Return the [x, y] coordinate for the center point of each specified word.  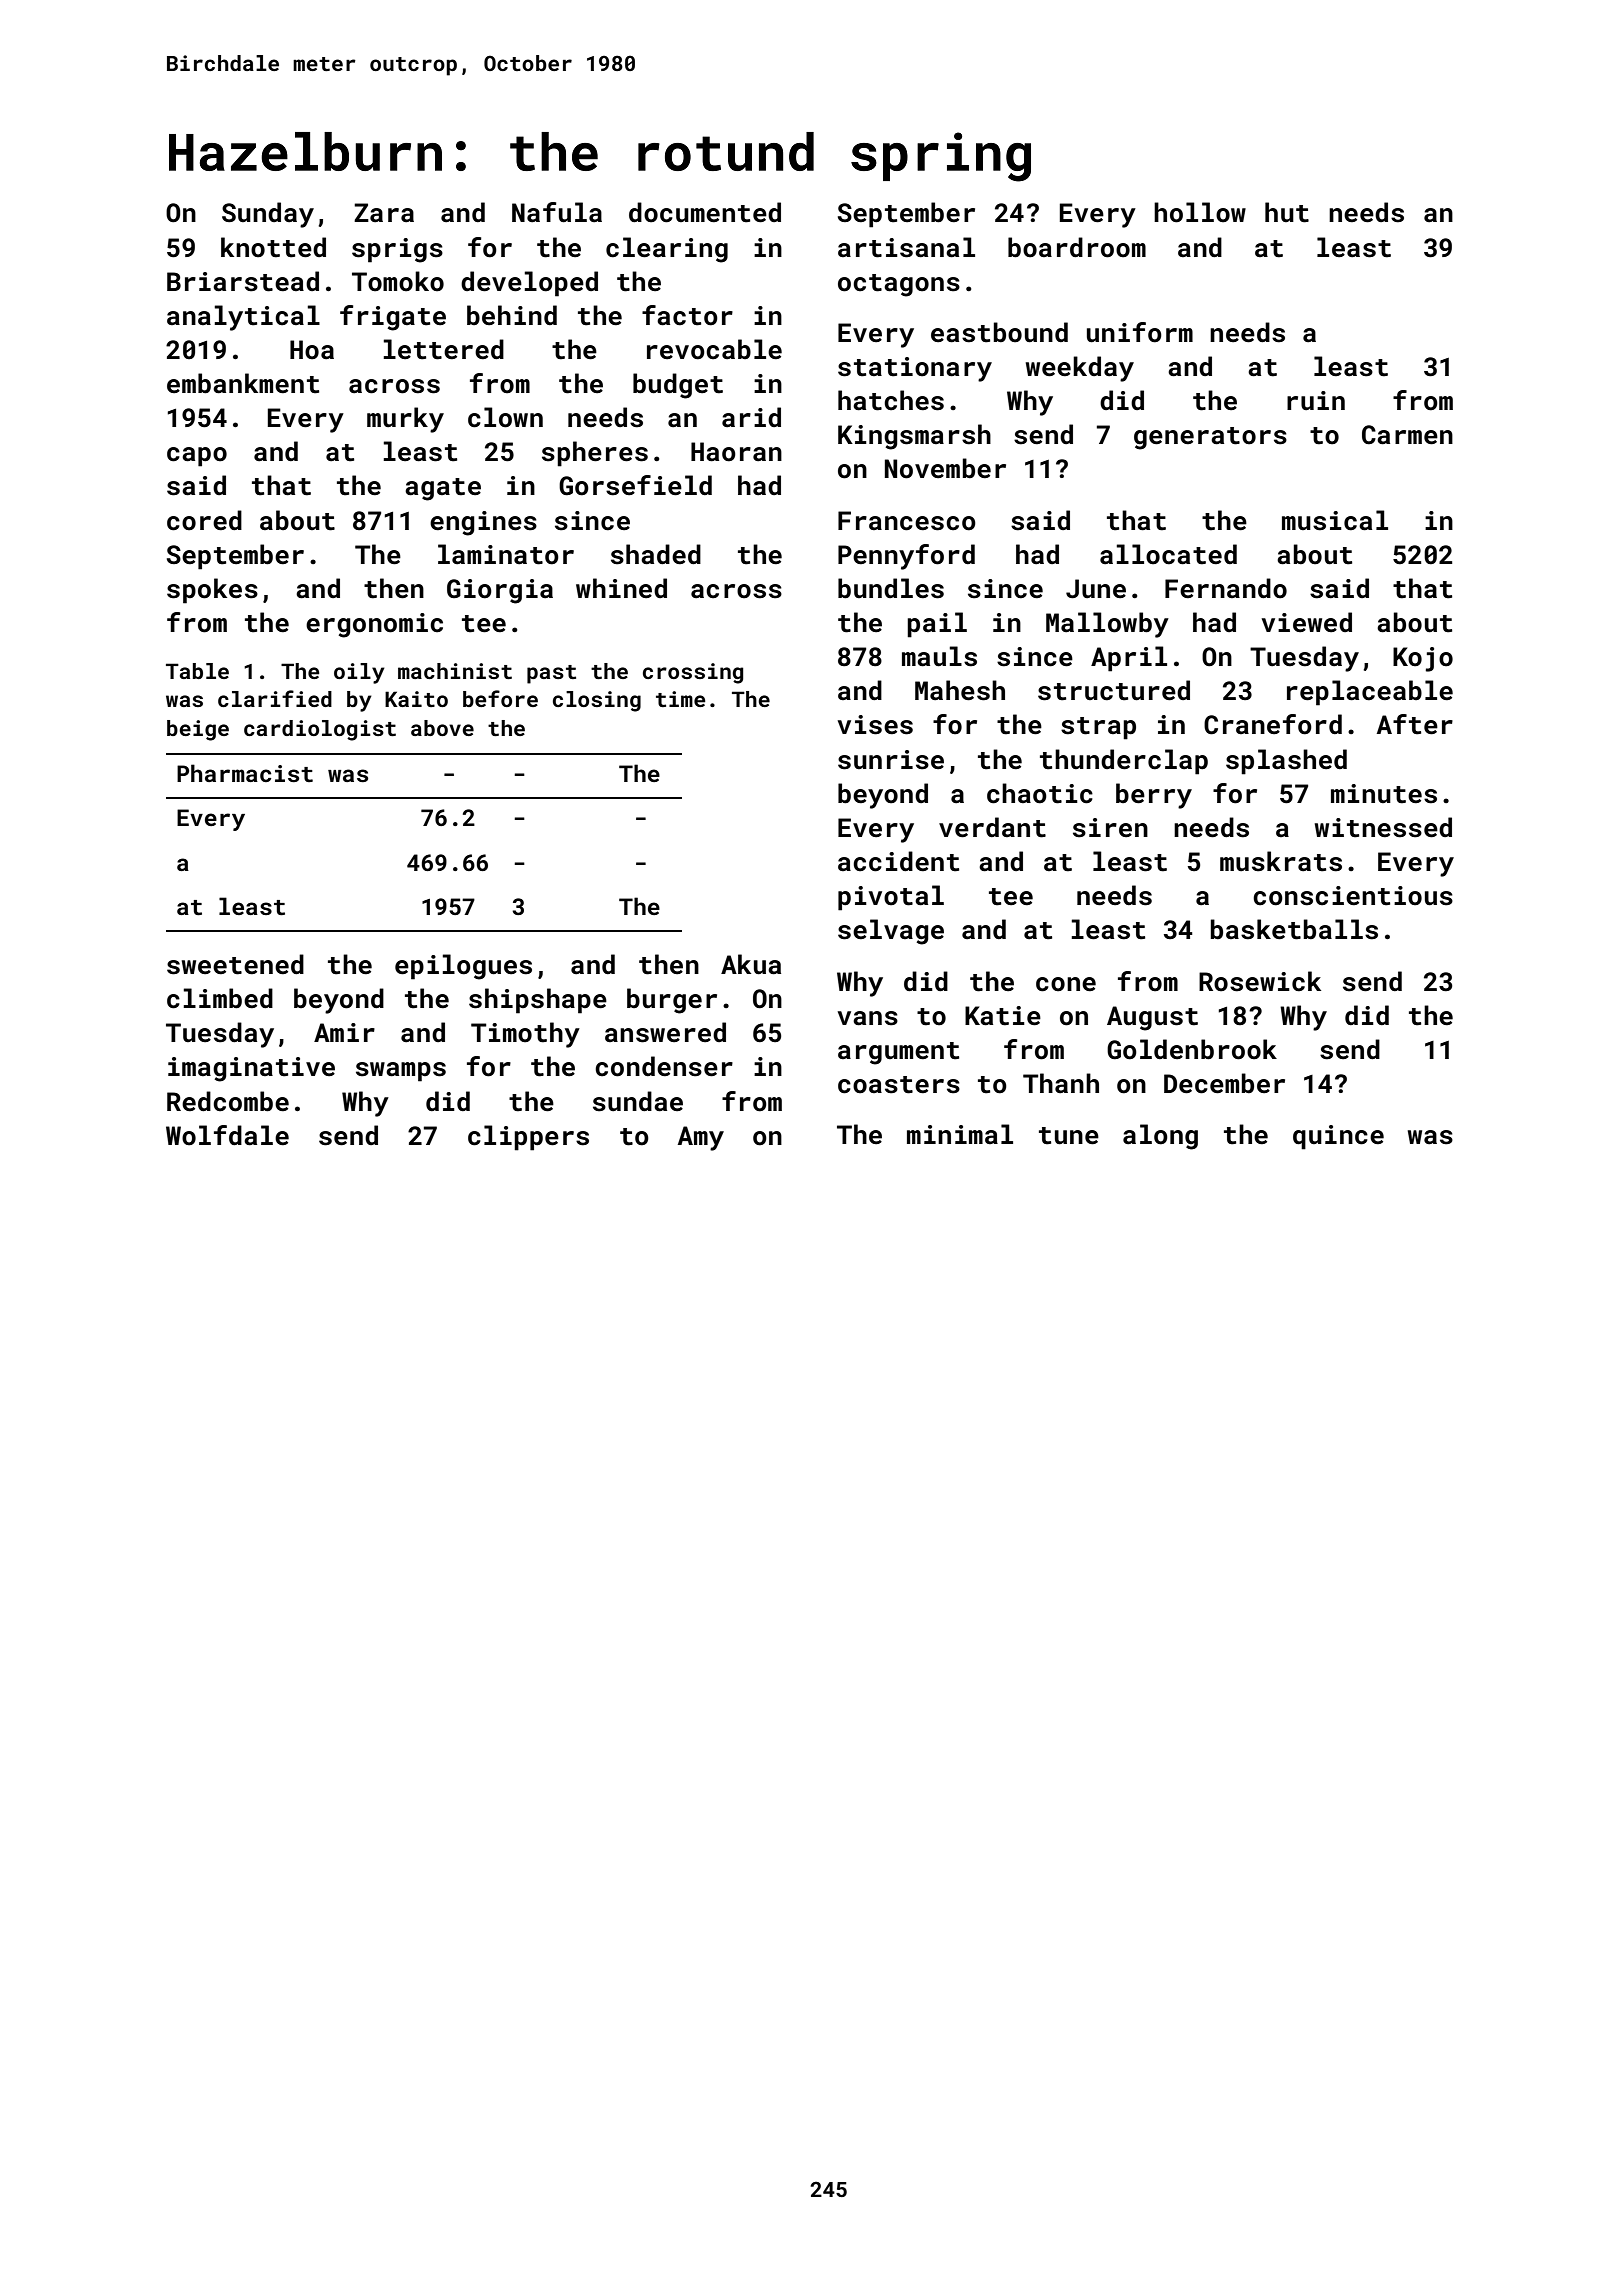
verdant [992, 827]
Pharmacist [245, 773]
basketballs [1294, 929]
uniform [1140, 332]
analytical [243, 318]
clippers [528, 1138]
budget [678, 386]
